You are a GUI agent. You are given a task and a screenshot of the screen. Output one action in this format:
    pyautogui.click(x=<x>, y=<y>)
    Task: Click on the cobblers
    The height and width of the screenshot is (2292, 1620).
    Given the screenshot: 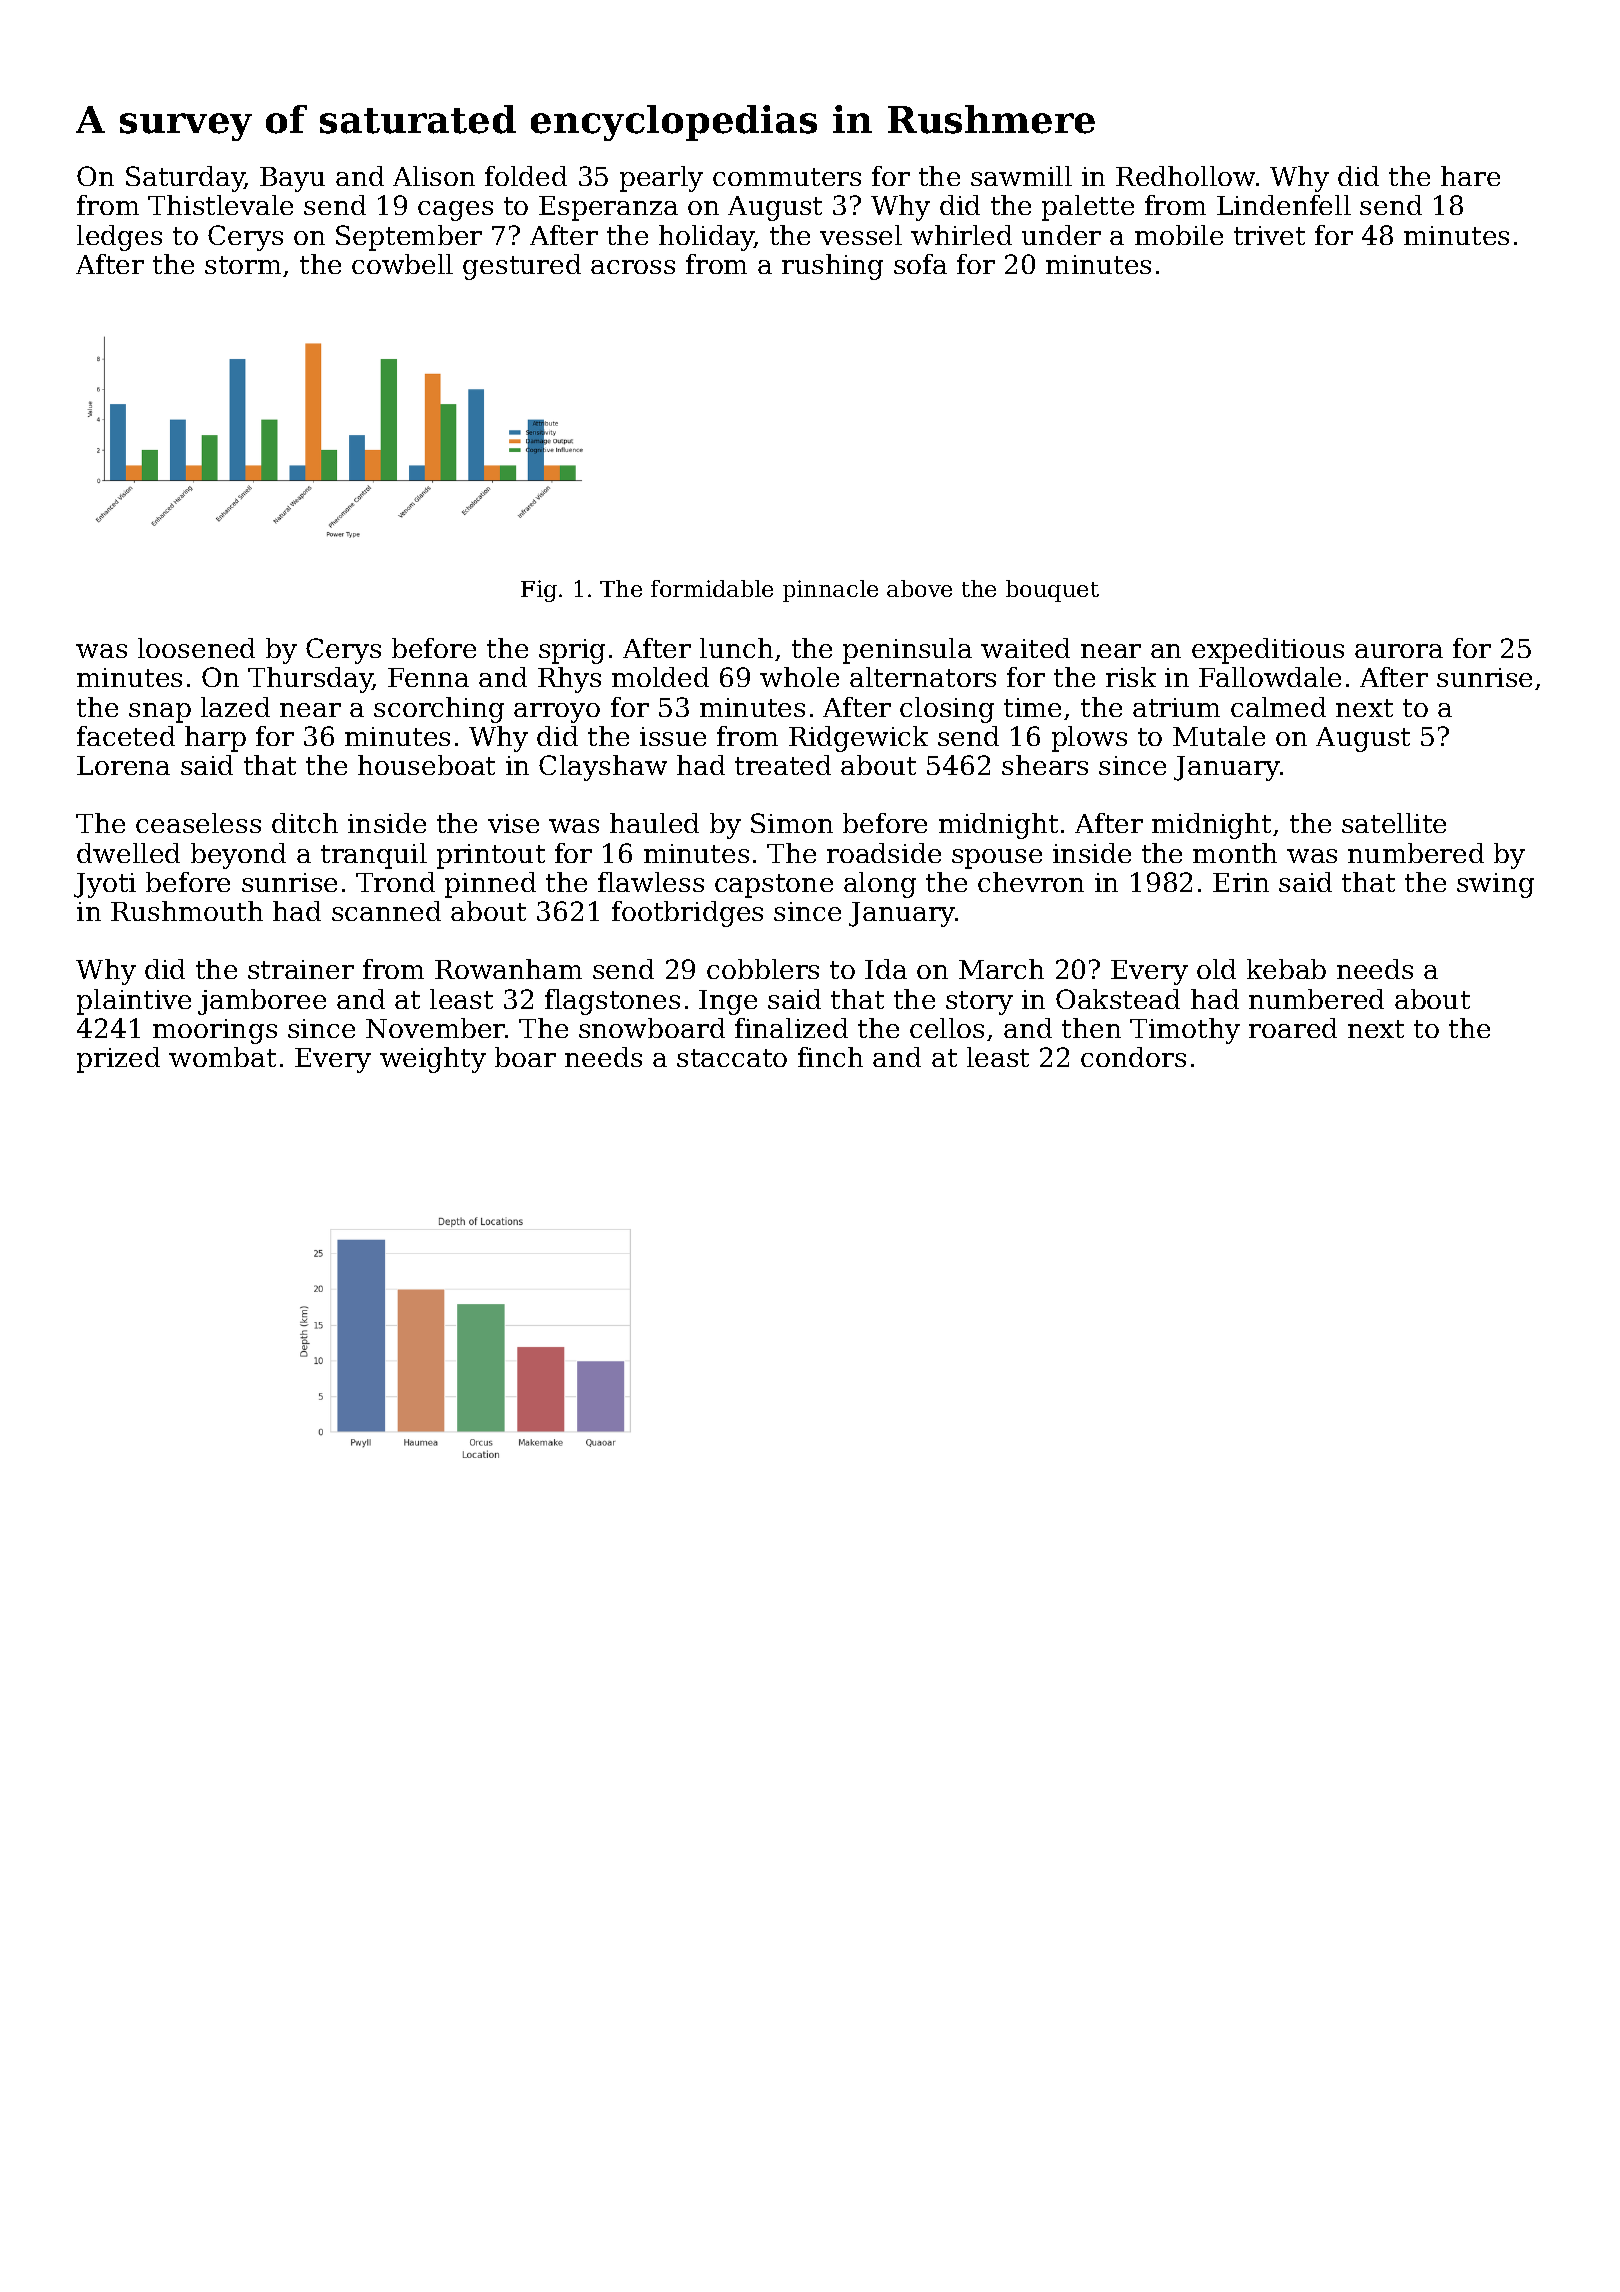 What is the action you would take?
    pyautogui.click(x=763, y=969)
